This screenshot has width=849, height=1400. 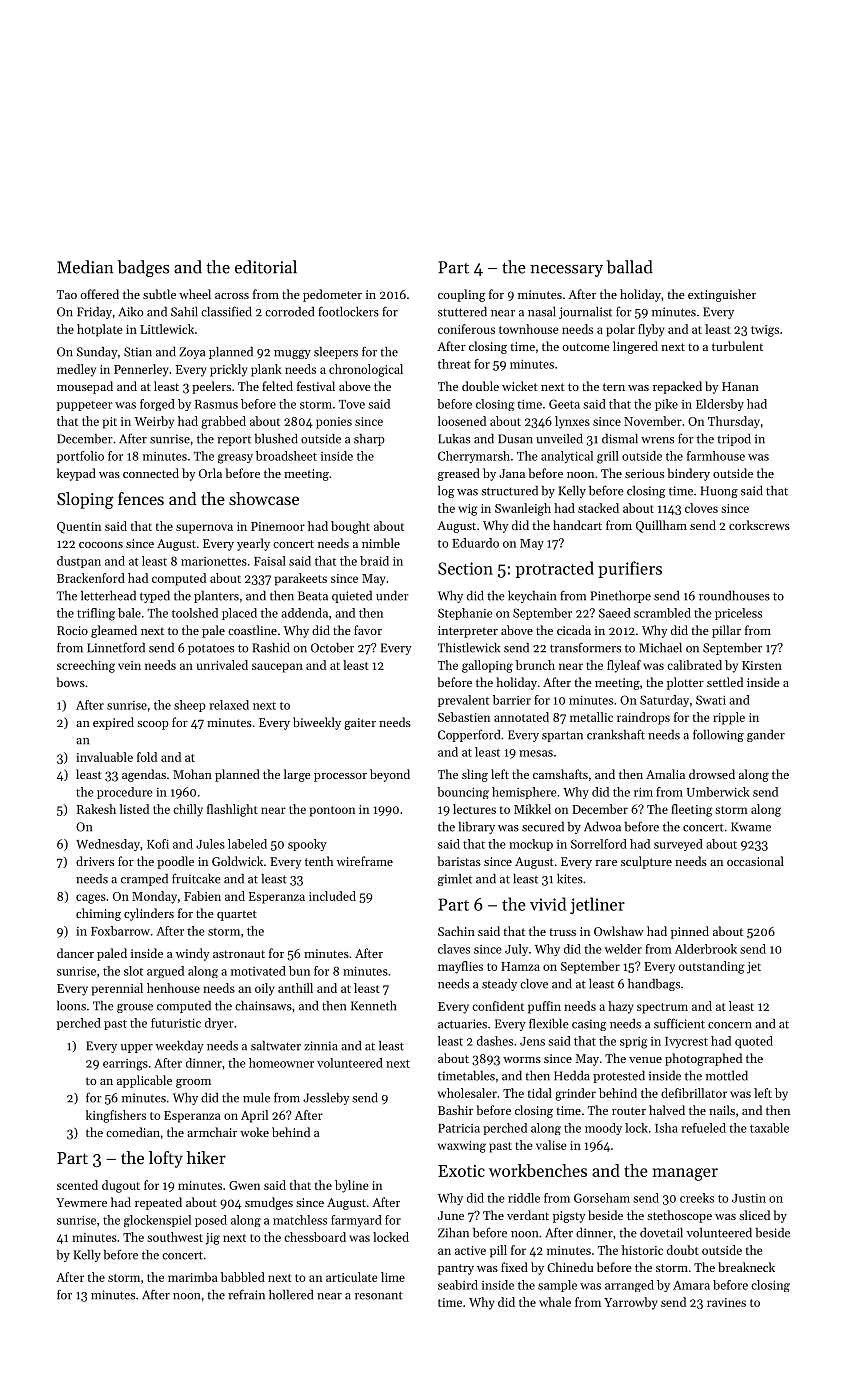 What do you see at coordinates (85, 387) in the screenshot?
I see `mousepad` at bounding box center [85, 387].
